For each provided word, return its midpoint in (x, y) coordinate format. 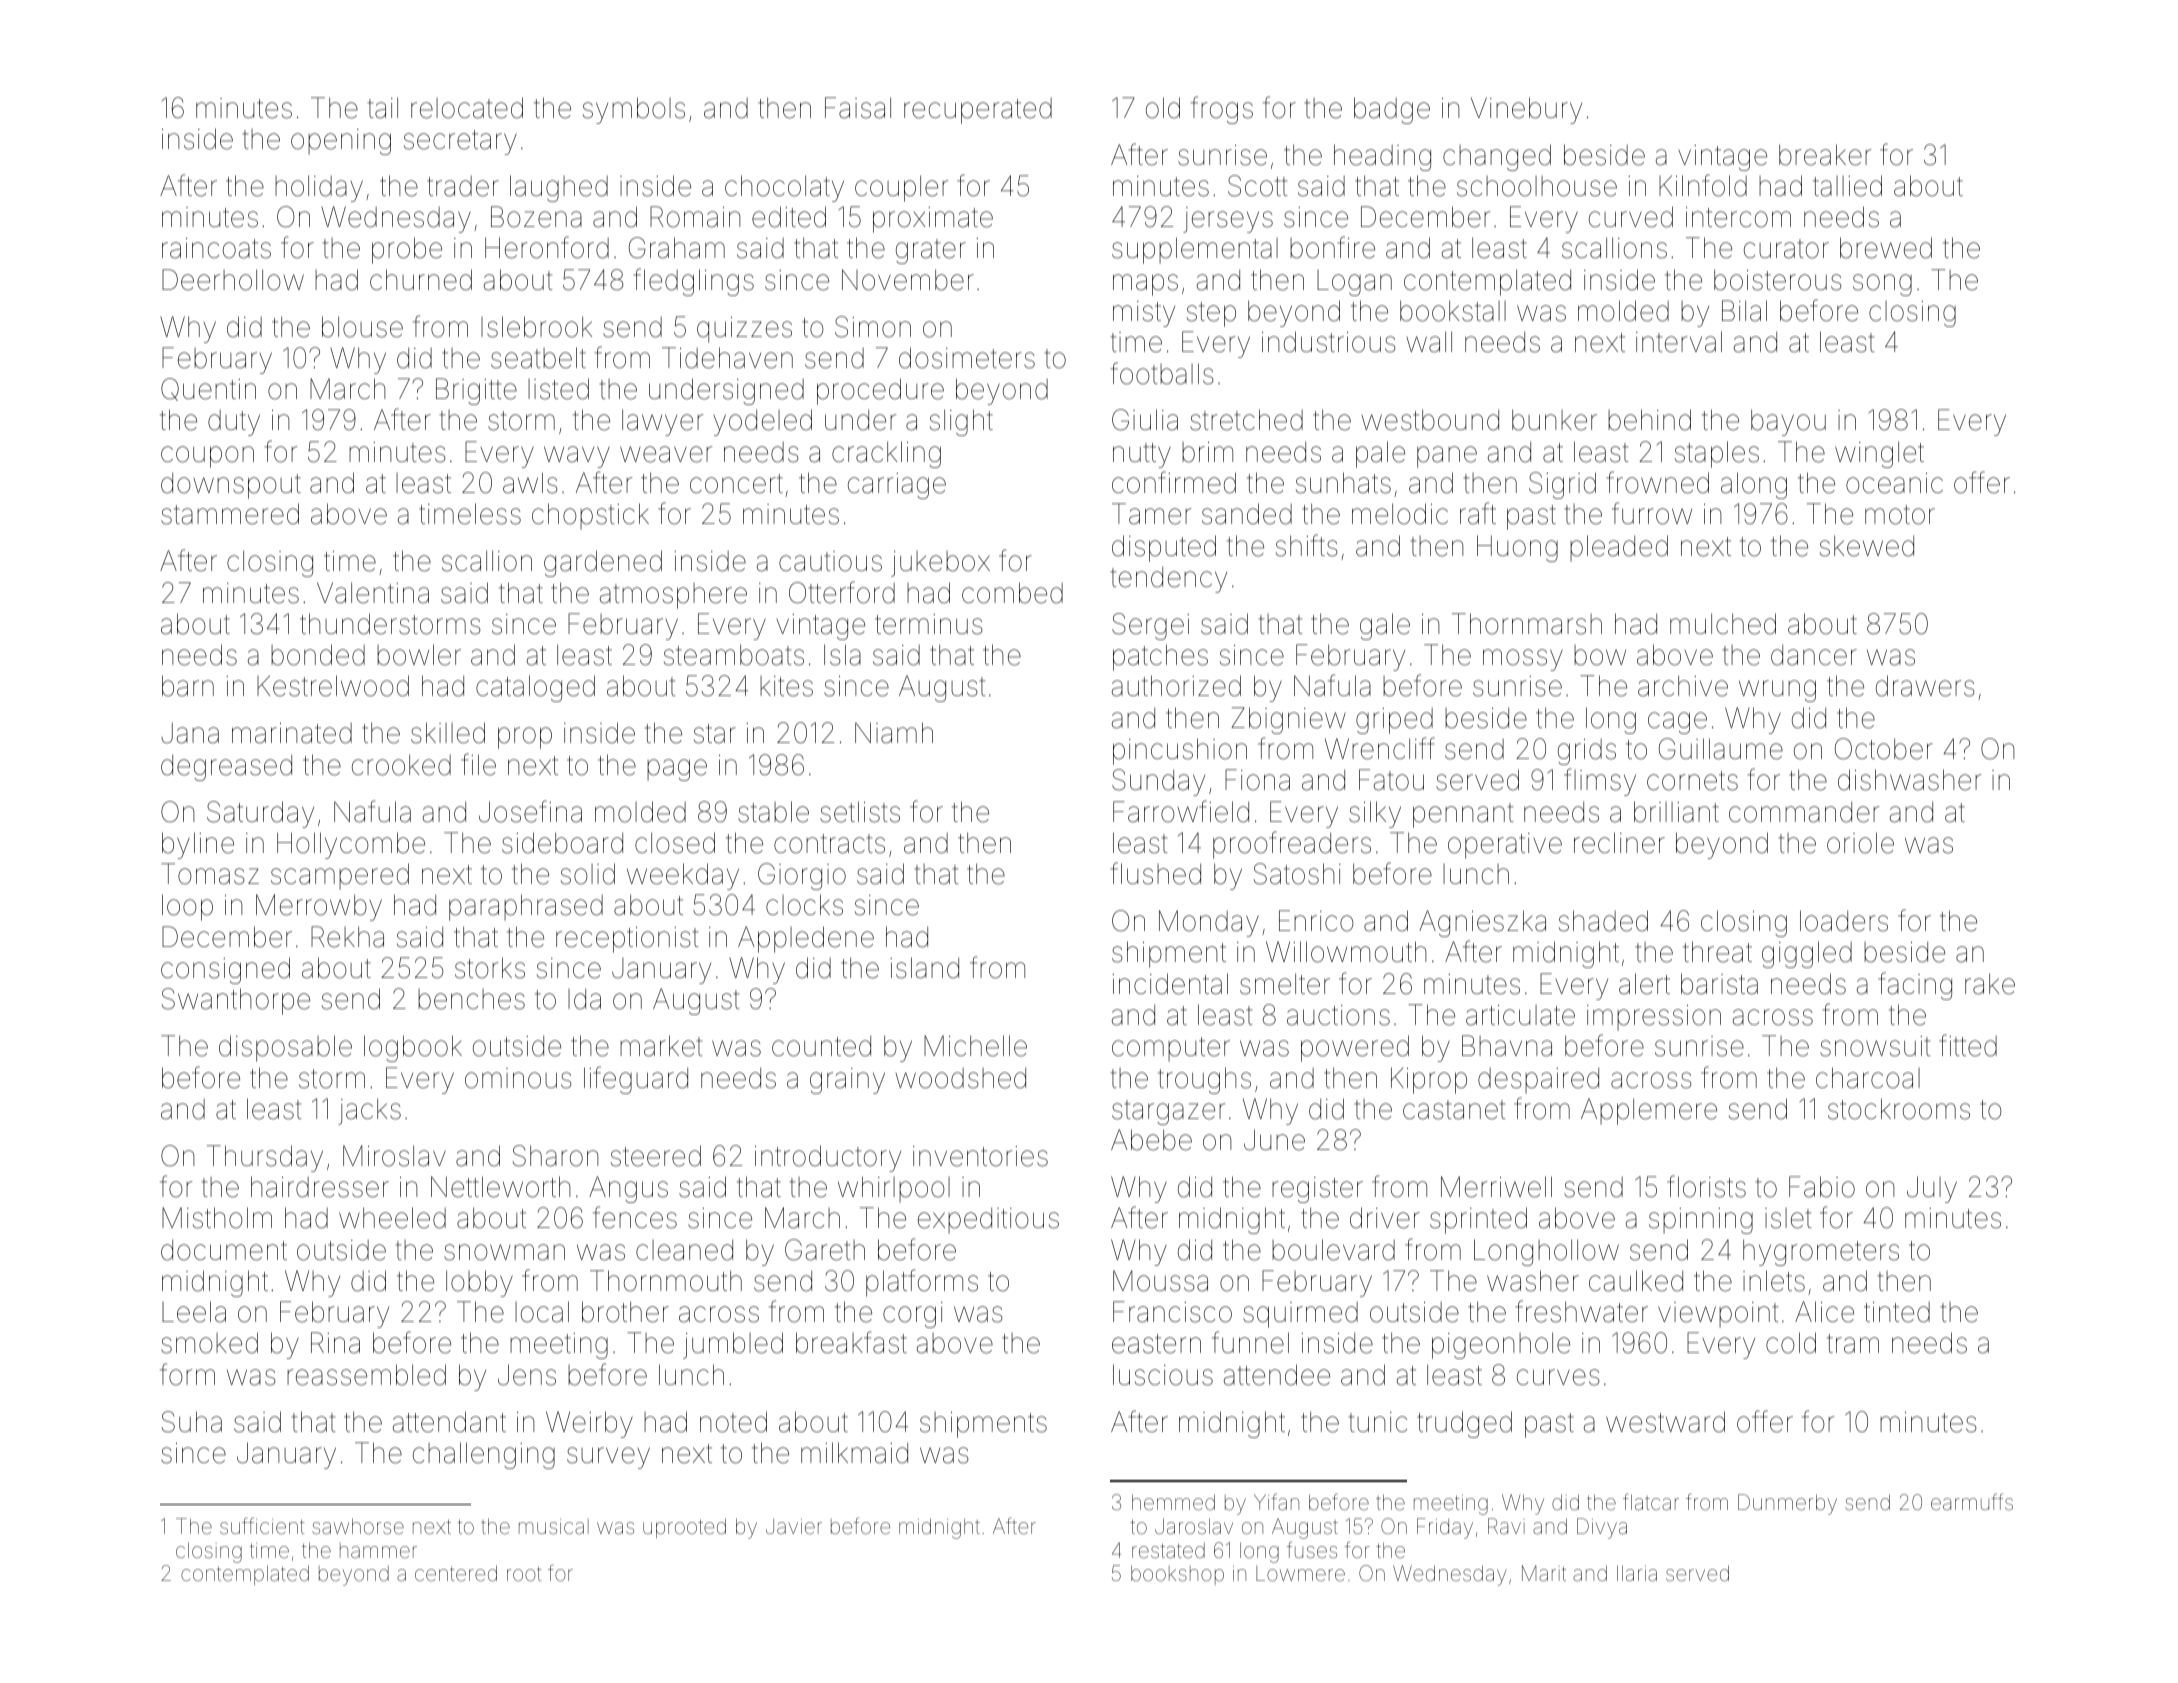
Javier (794, 1526)
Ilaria (1637, 1573)
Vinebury (1526, 110)
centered (456, 1573)
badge (1392, 110)
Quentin (208, 389)
